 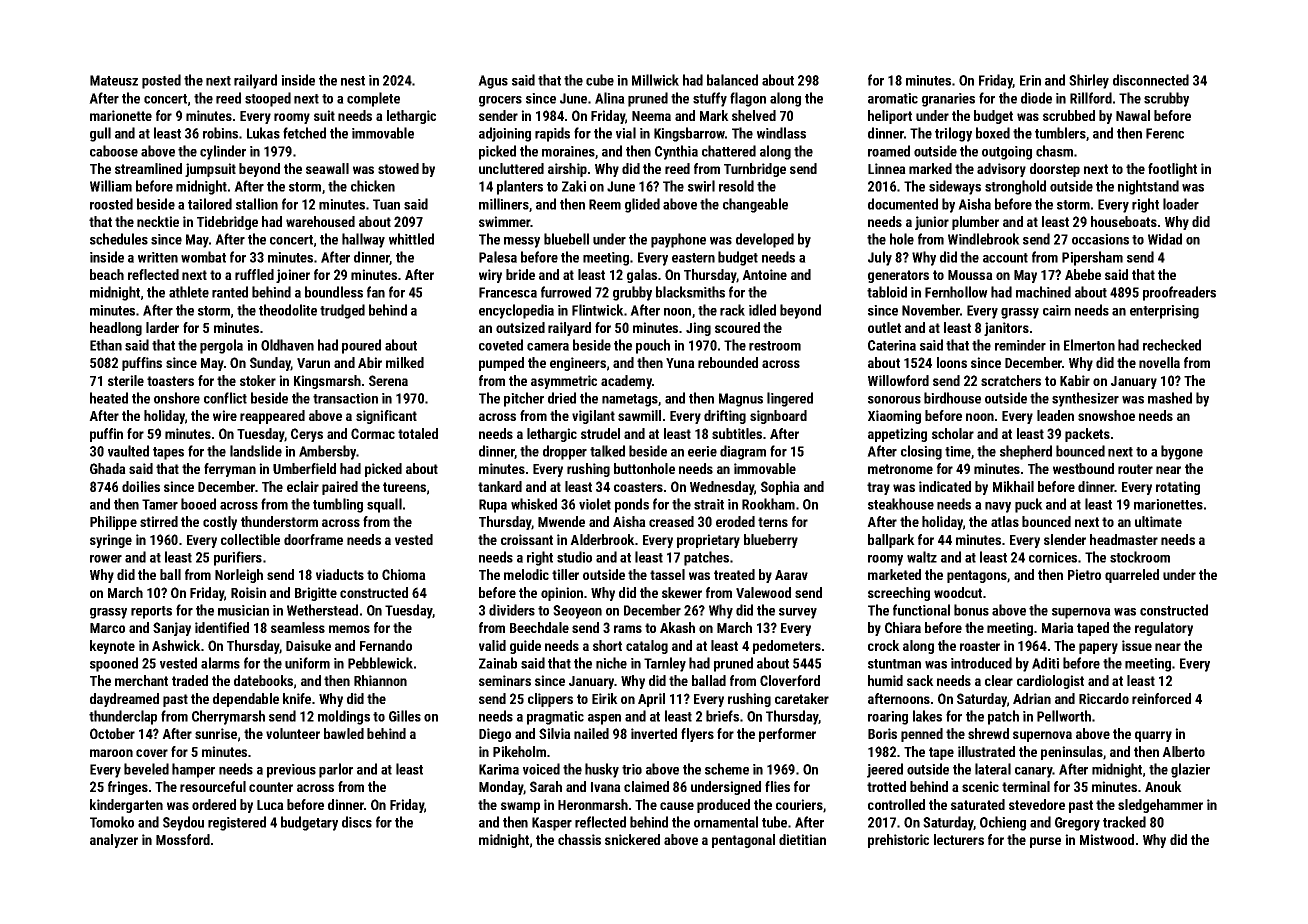 What do you see at coordinates (999, 680) in the document?
I see `clear` at bounding box center [999, 680].
